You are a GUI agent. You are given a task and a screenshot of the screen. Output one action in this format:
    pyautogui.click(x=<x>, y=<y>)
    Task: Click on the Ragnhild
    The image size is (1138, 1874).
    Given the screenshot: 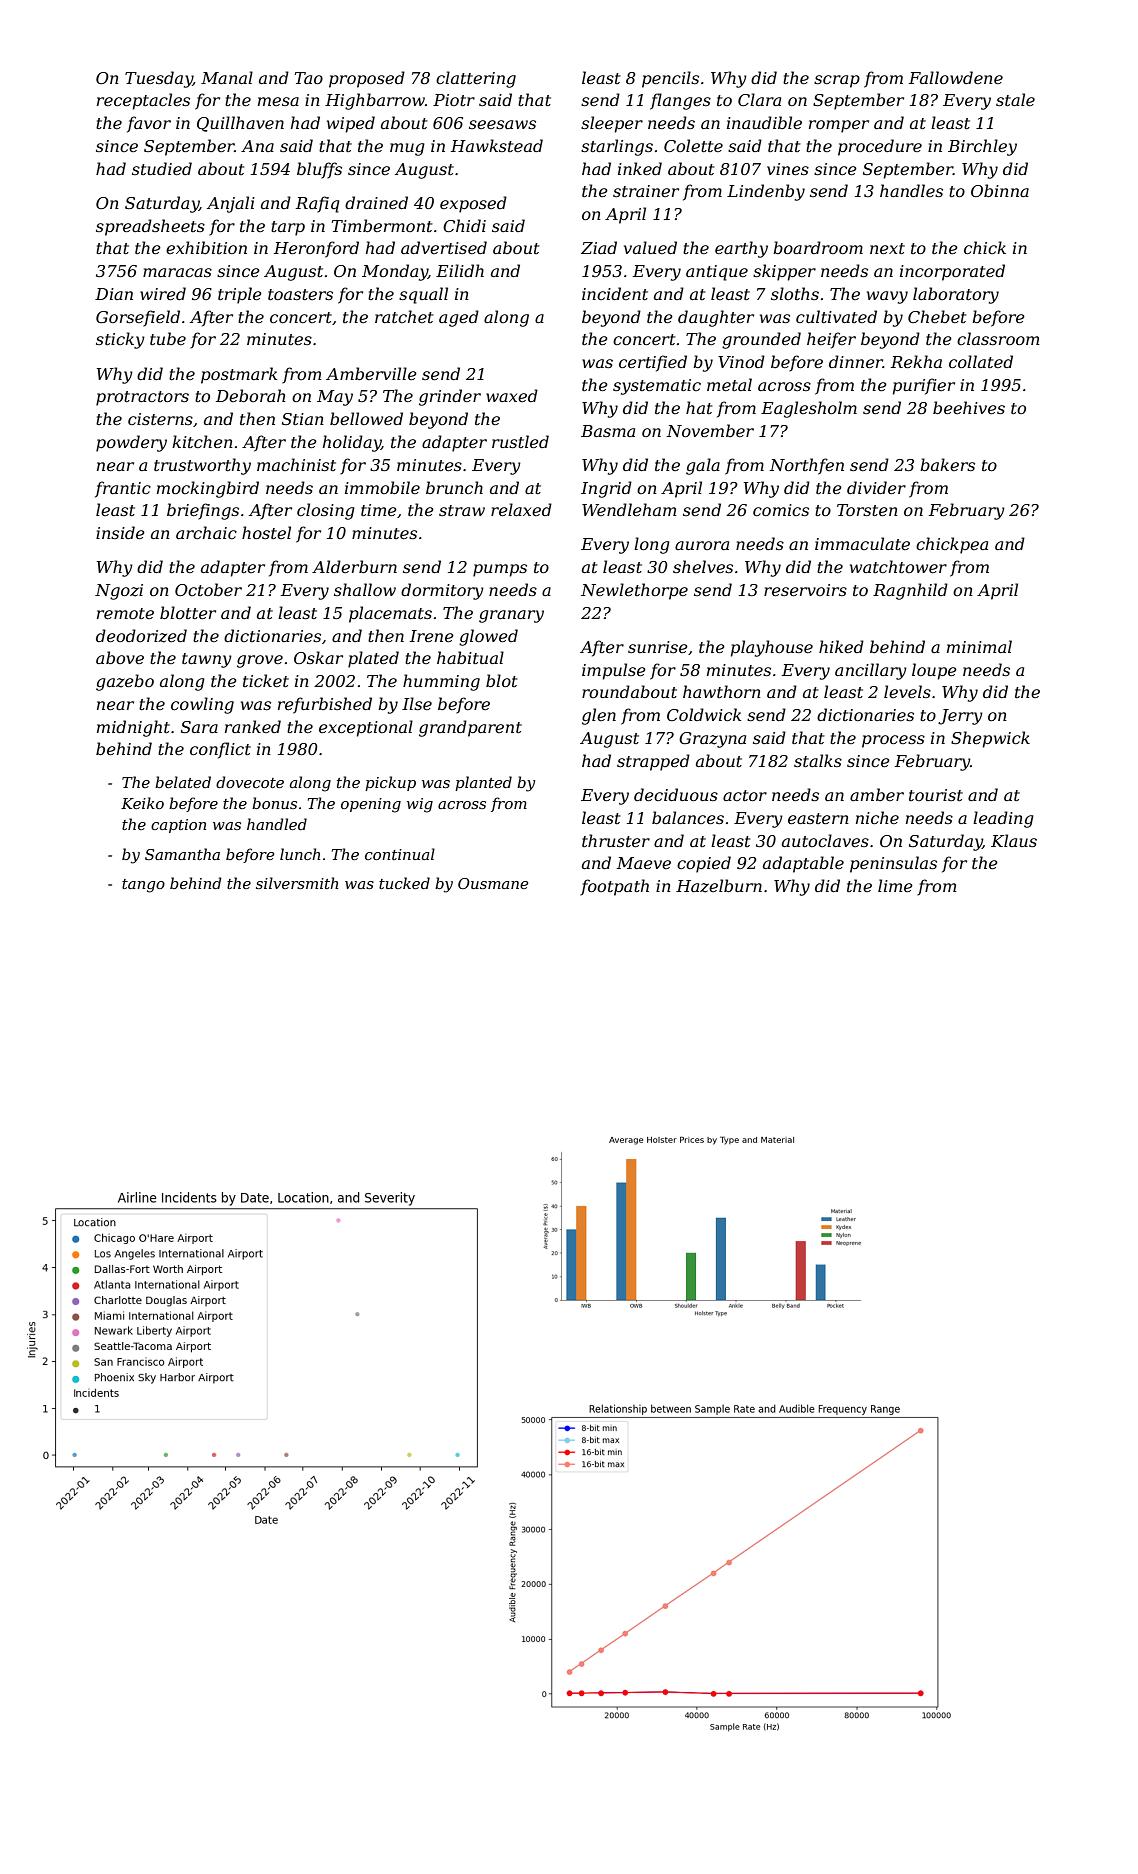 What is the action you would take?
    pyautogui.click(x=910, y=591)
